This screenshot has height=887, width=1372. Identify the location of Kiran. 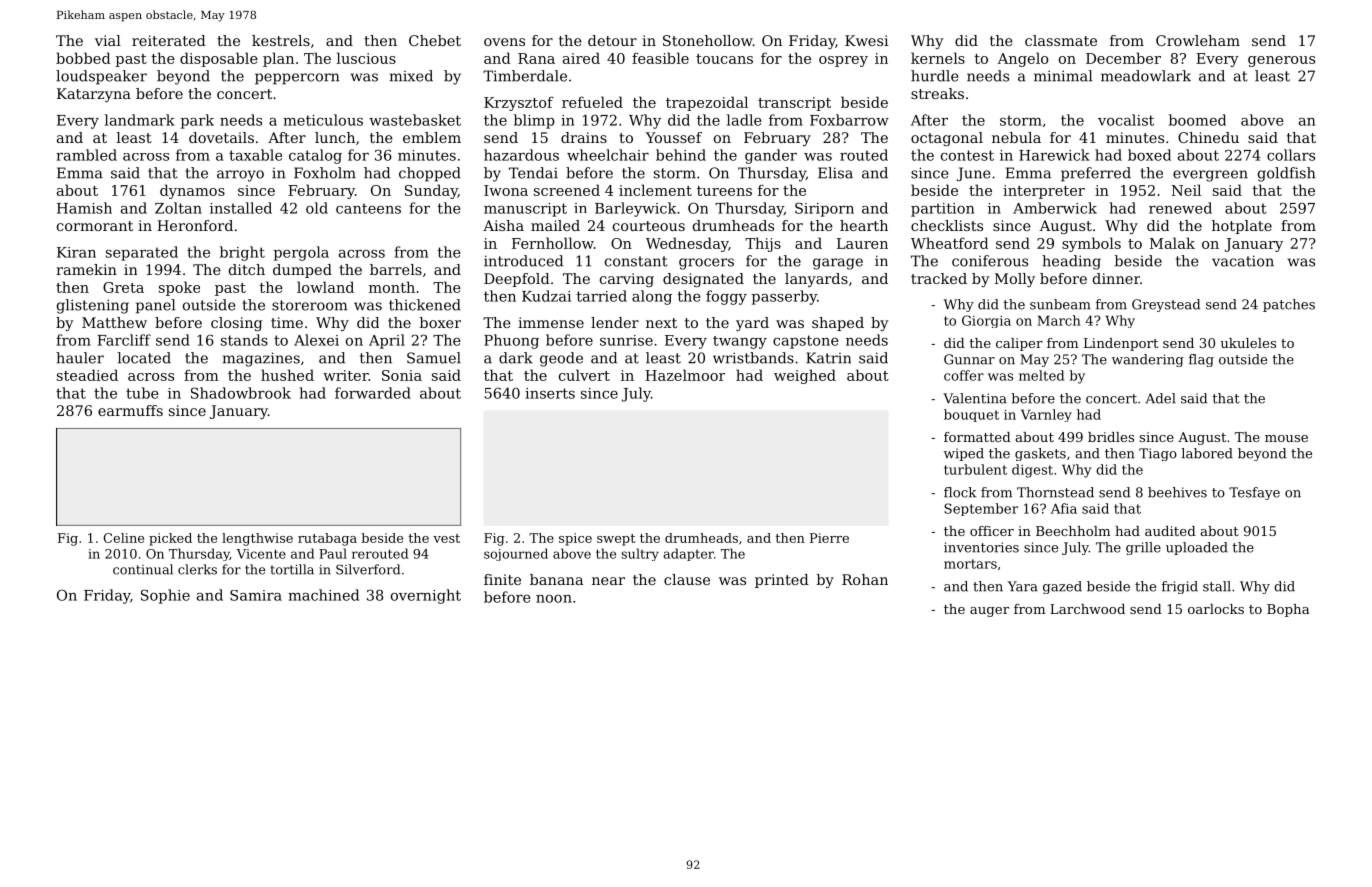
(76, 252).
